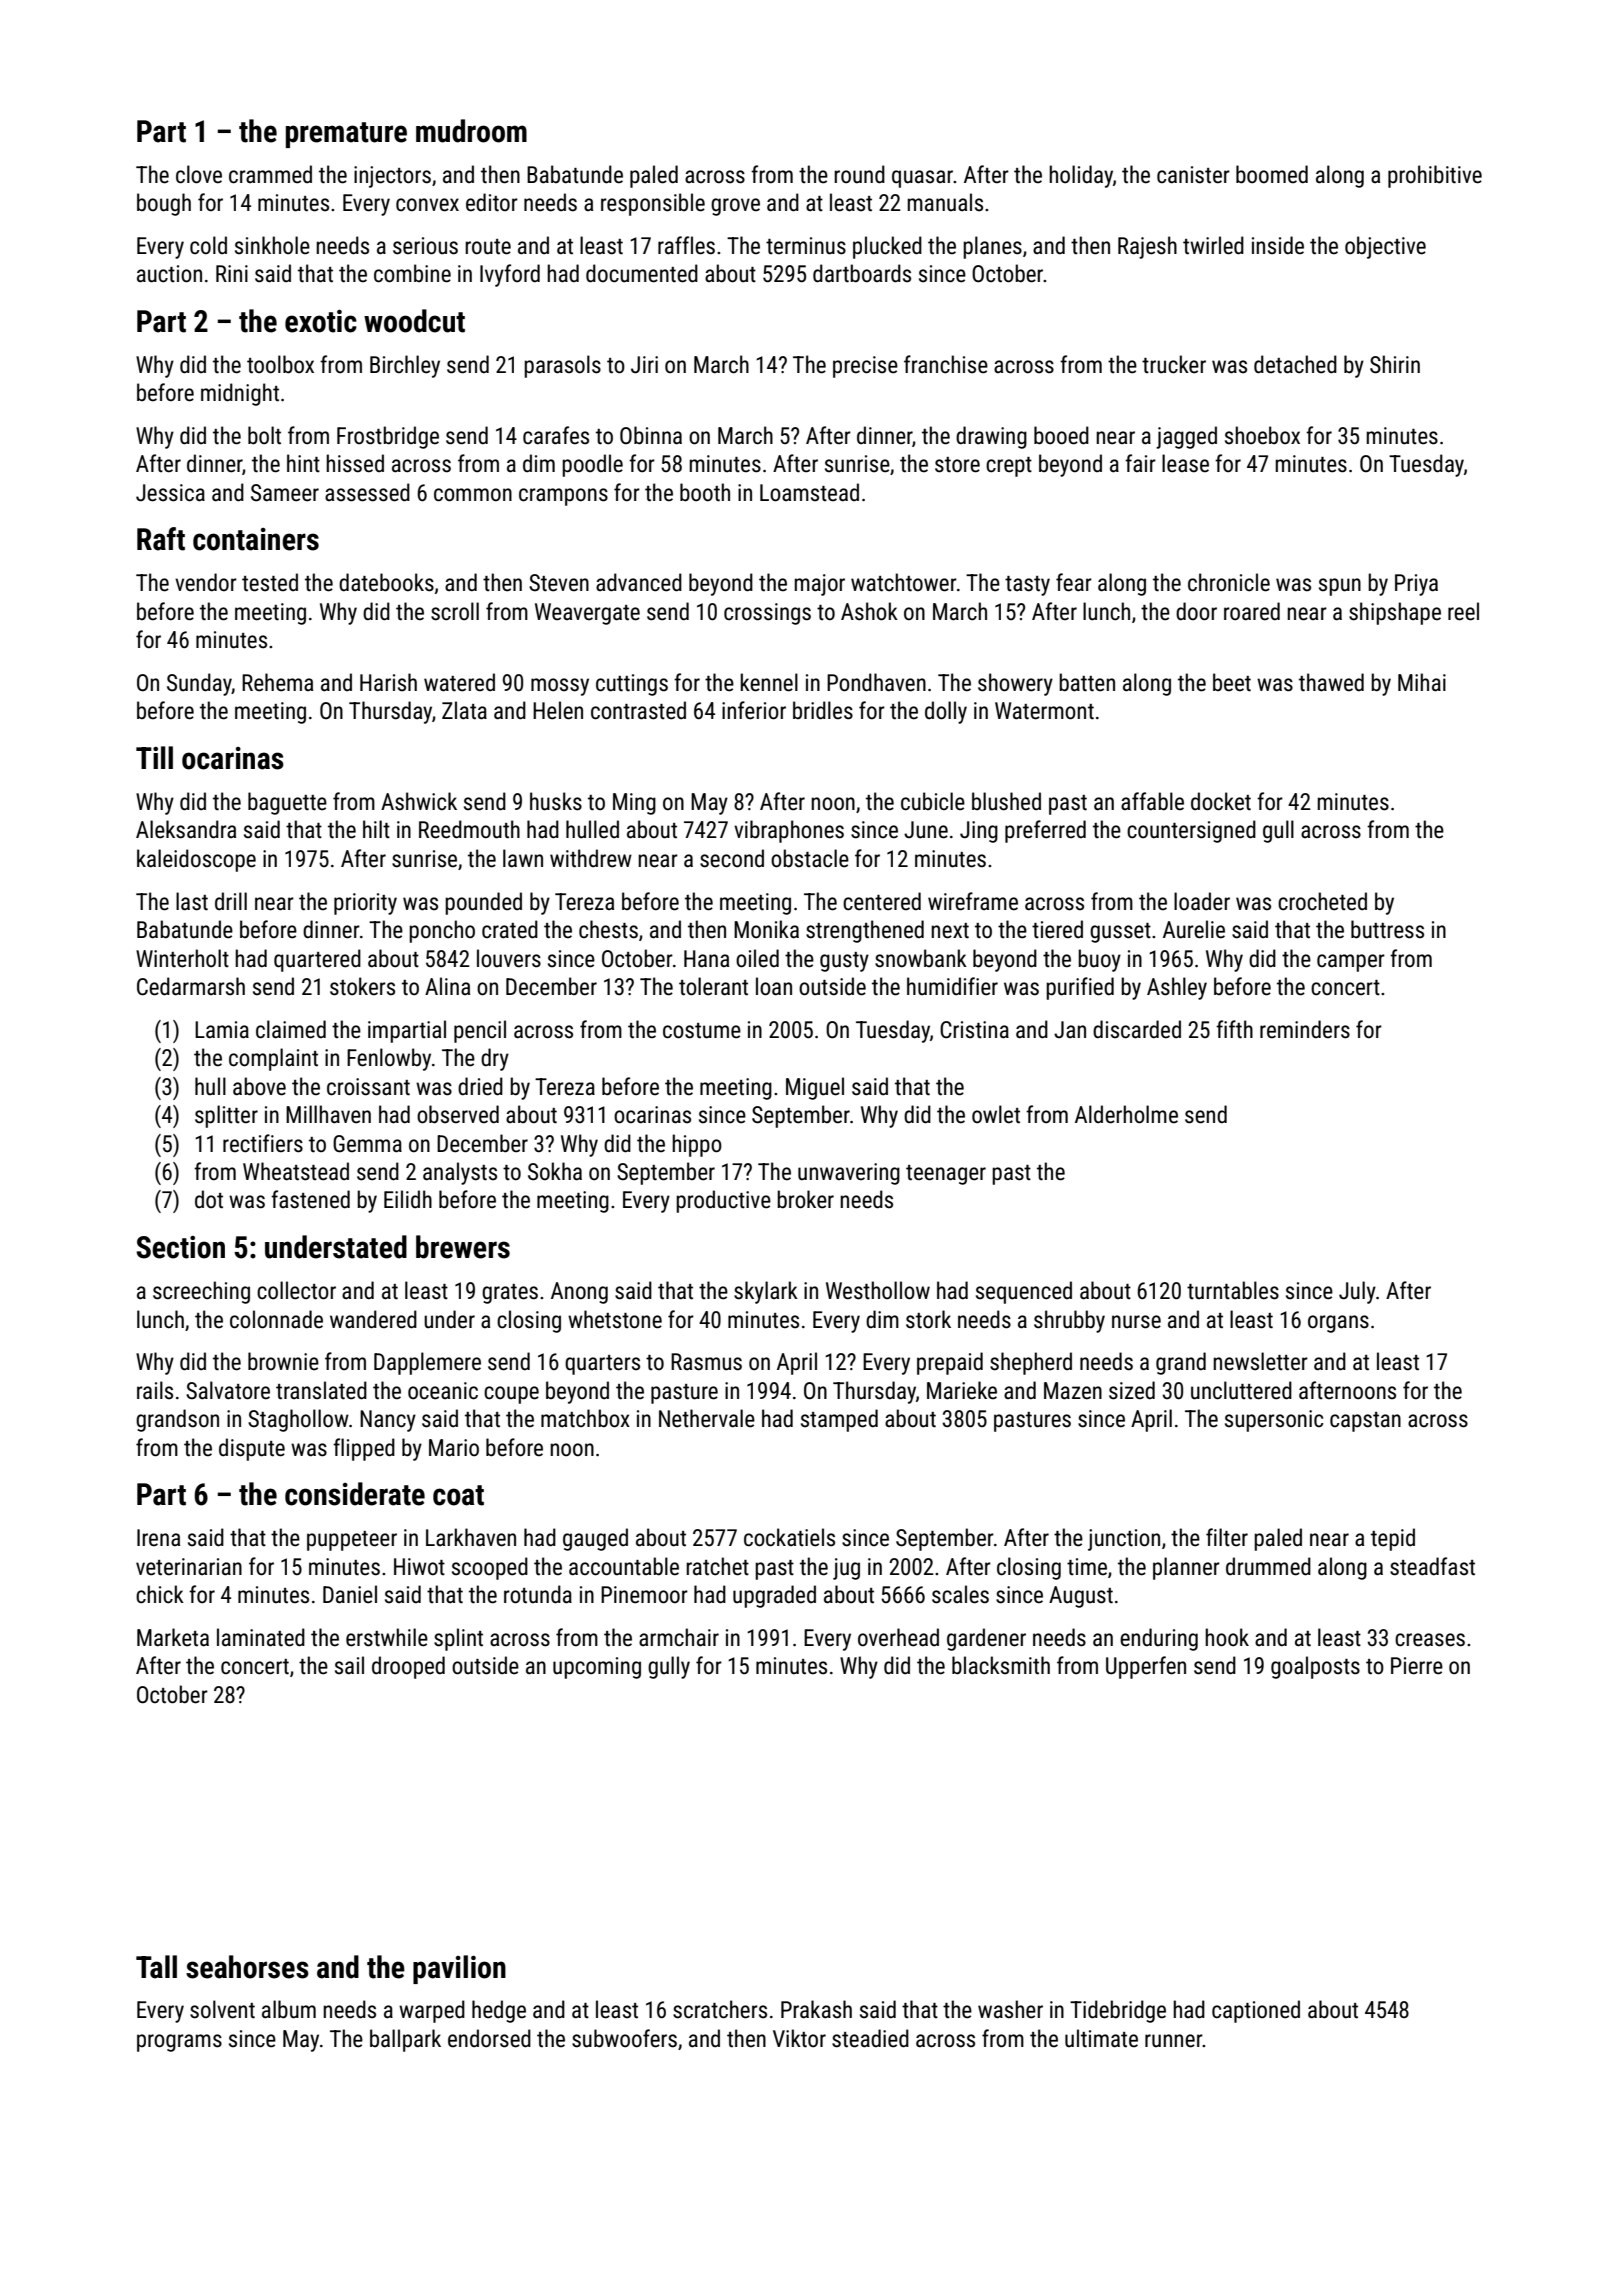 This screenshot has height=2292, width=1620. What do you see at coordinates (560, 687) in the screenshot?
I see `mossy` at bounding box center [560, 687].
